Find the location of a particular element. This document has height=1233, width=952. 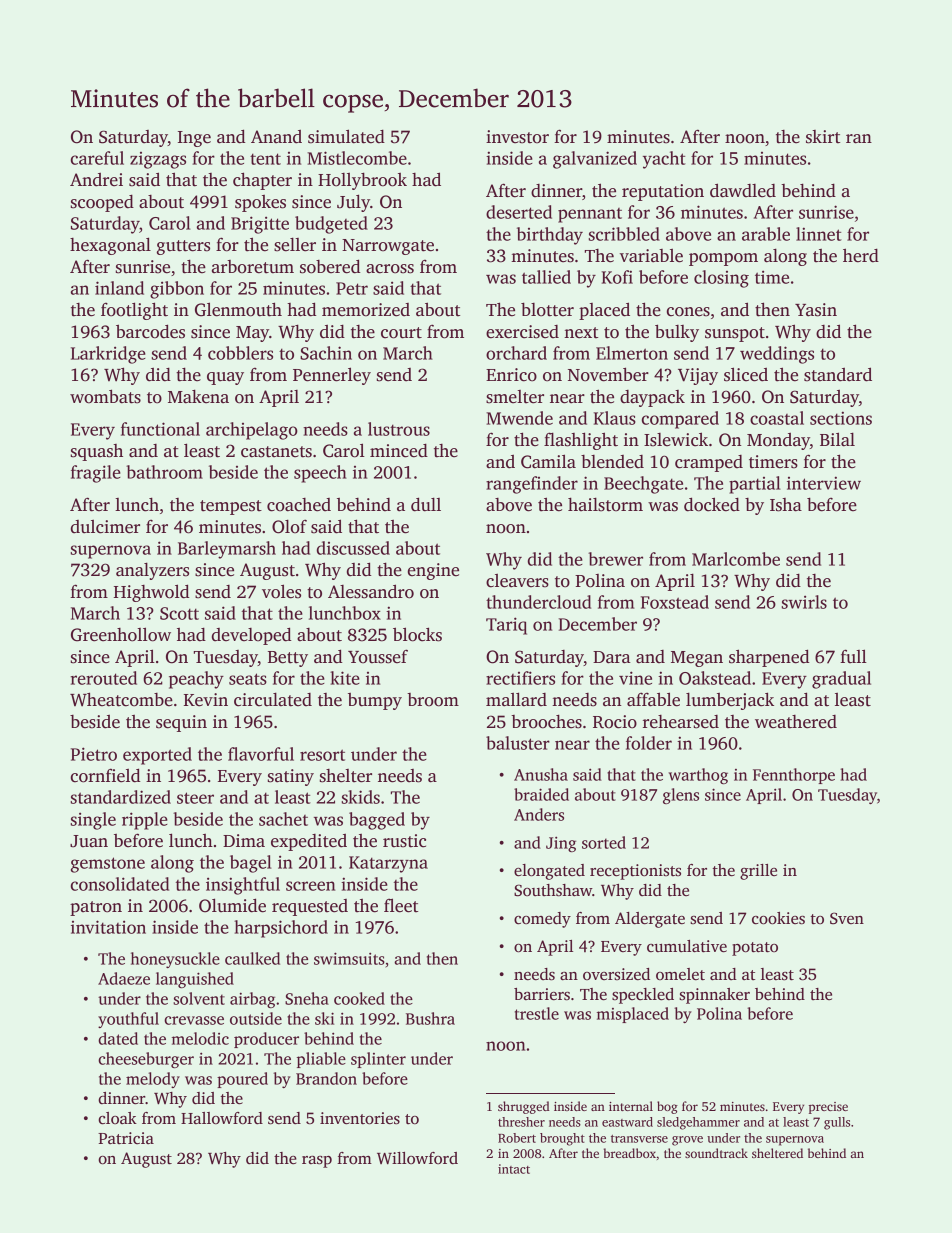

gulls is located at coordinates (837, 1123).
